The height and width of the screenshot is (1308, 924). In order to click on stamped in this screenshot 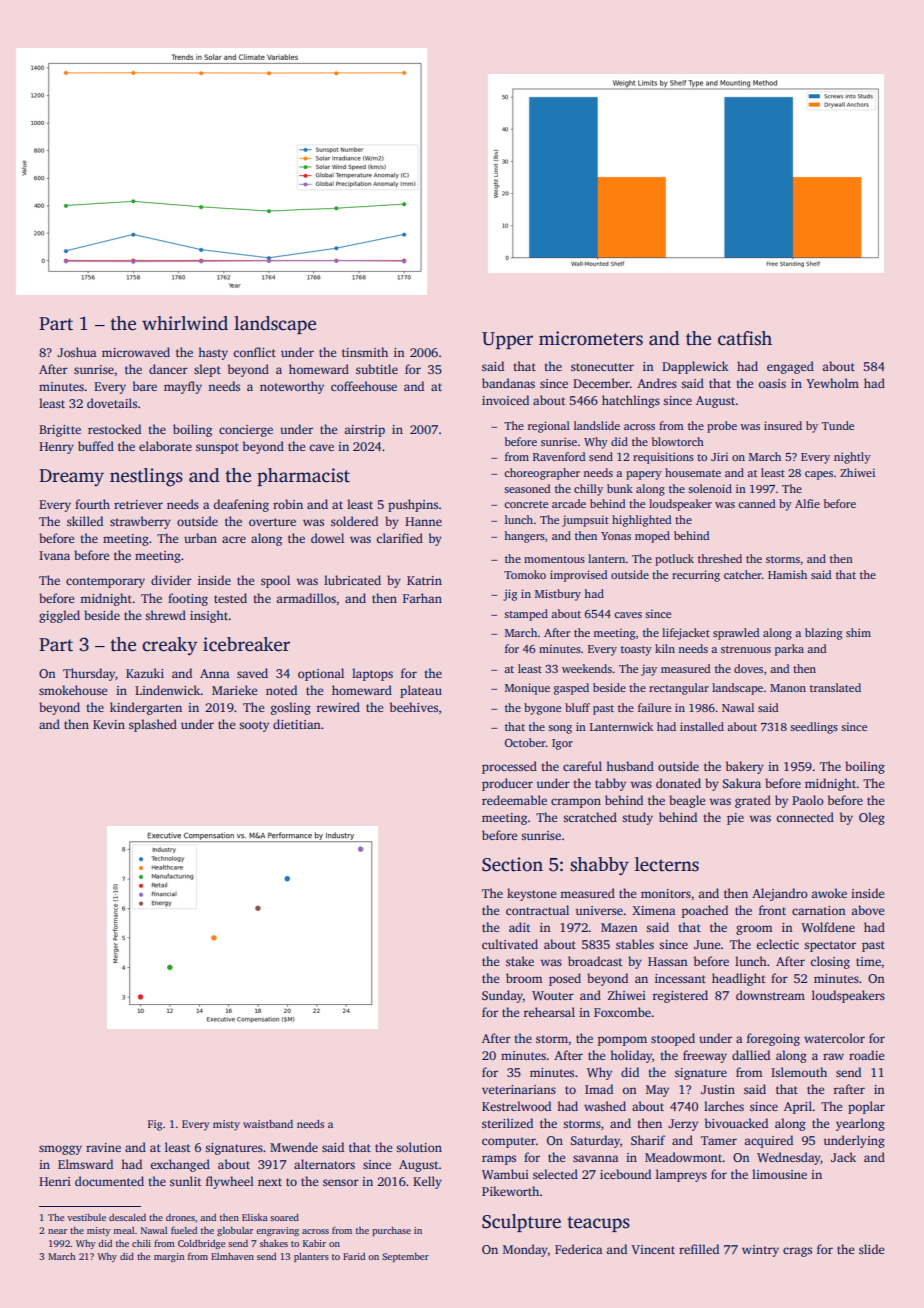, I will do `click(526, 615)`.
